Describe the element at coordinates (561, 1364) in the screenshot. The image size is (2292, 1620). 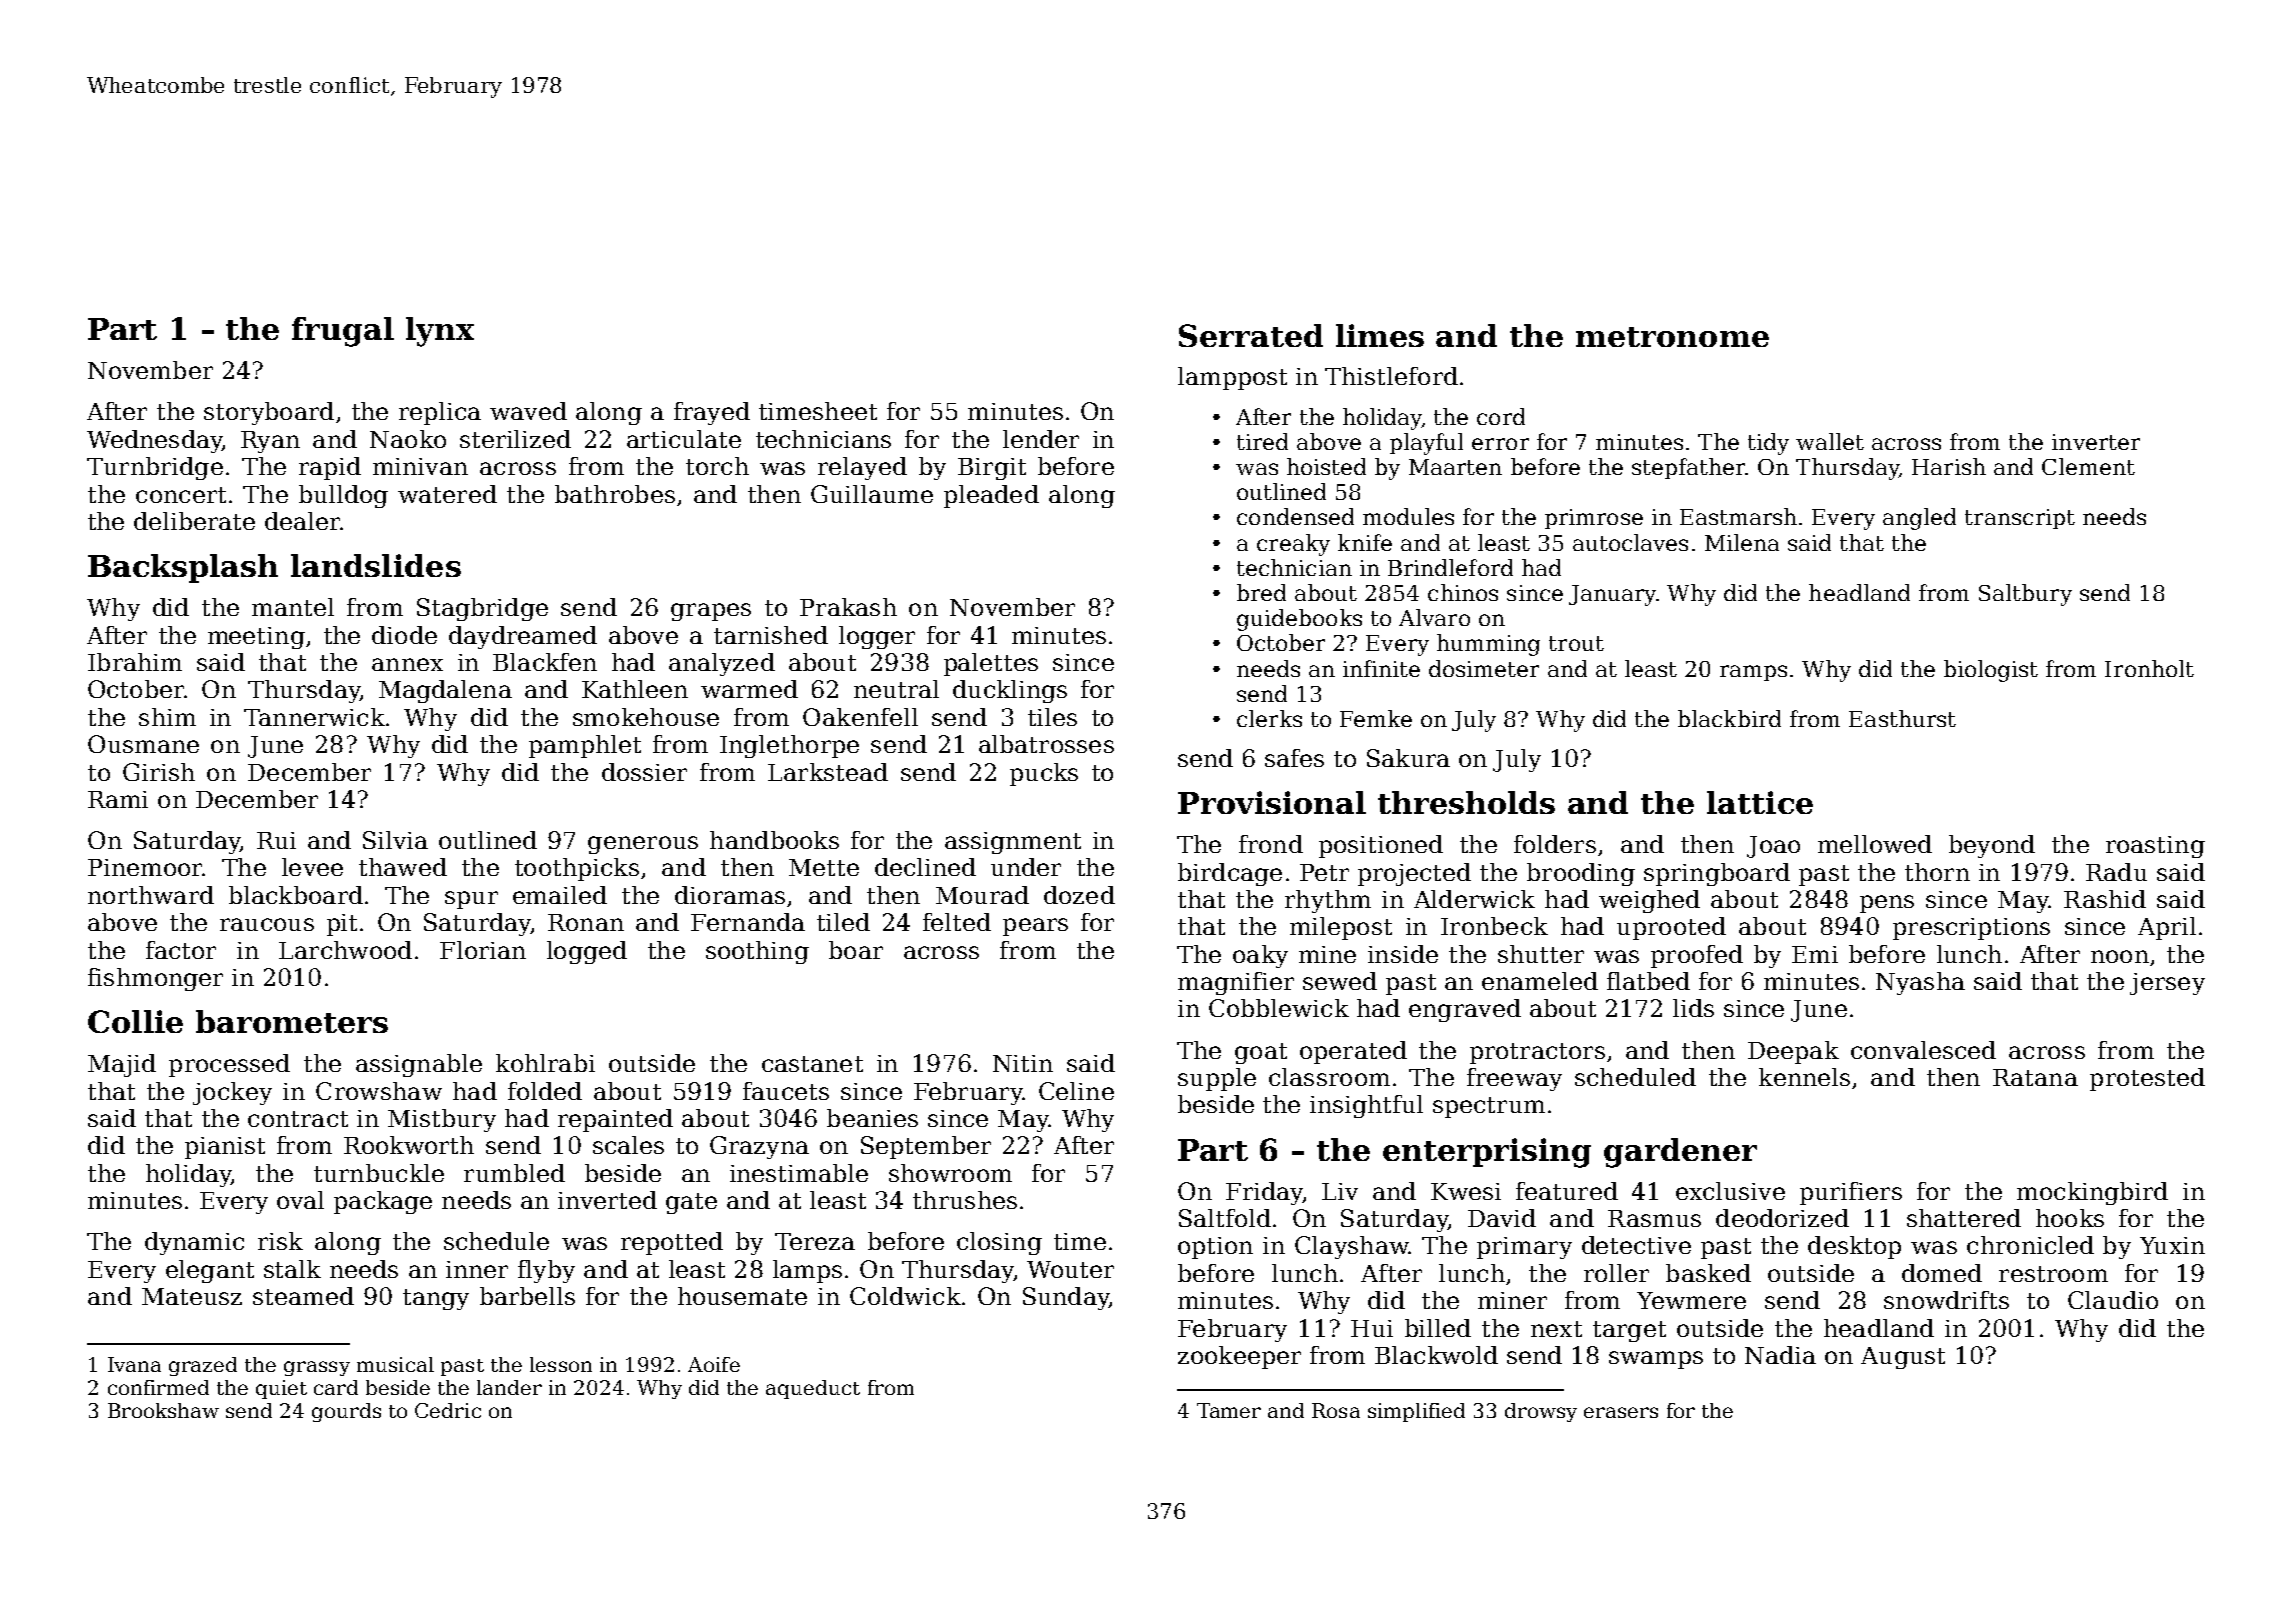
I see `lesson` at that location.
